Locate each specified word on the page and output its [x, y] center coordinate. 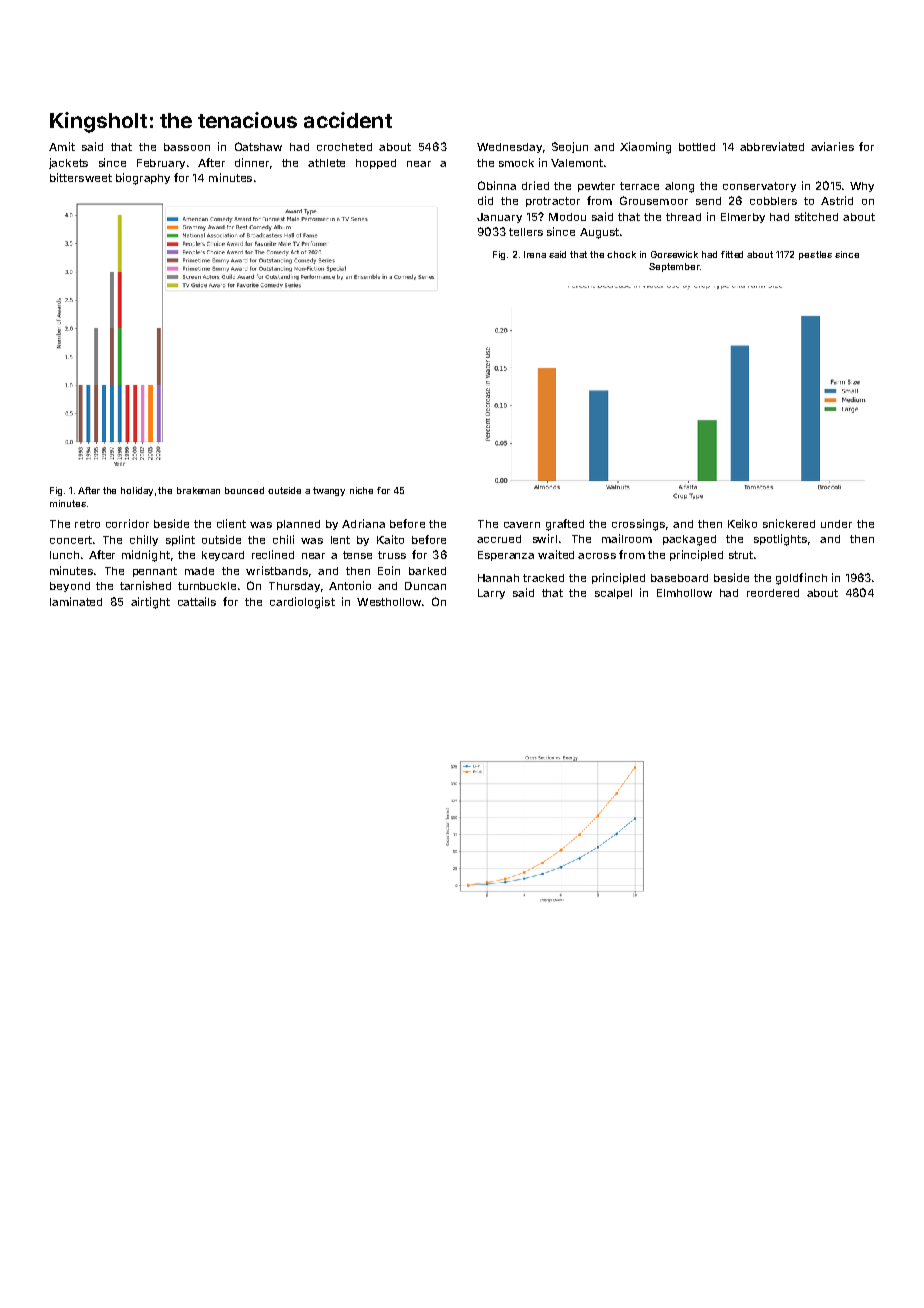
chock [621, 254]
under [836, 524]
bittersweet [81, 177]
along [679, 187]
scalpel [613, 594]
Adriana [363, 523]
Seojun [570, 147]
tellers [526, 232]
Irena [535, 254]
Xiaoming [645, 148]
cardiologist [302, 603]
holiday [137, 491]
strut [741, 555]
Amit [62, 146]
